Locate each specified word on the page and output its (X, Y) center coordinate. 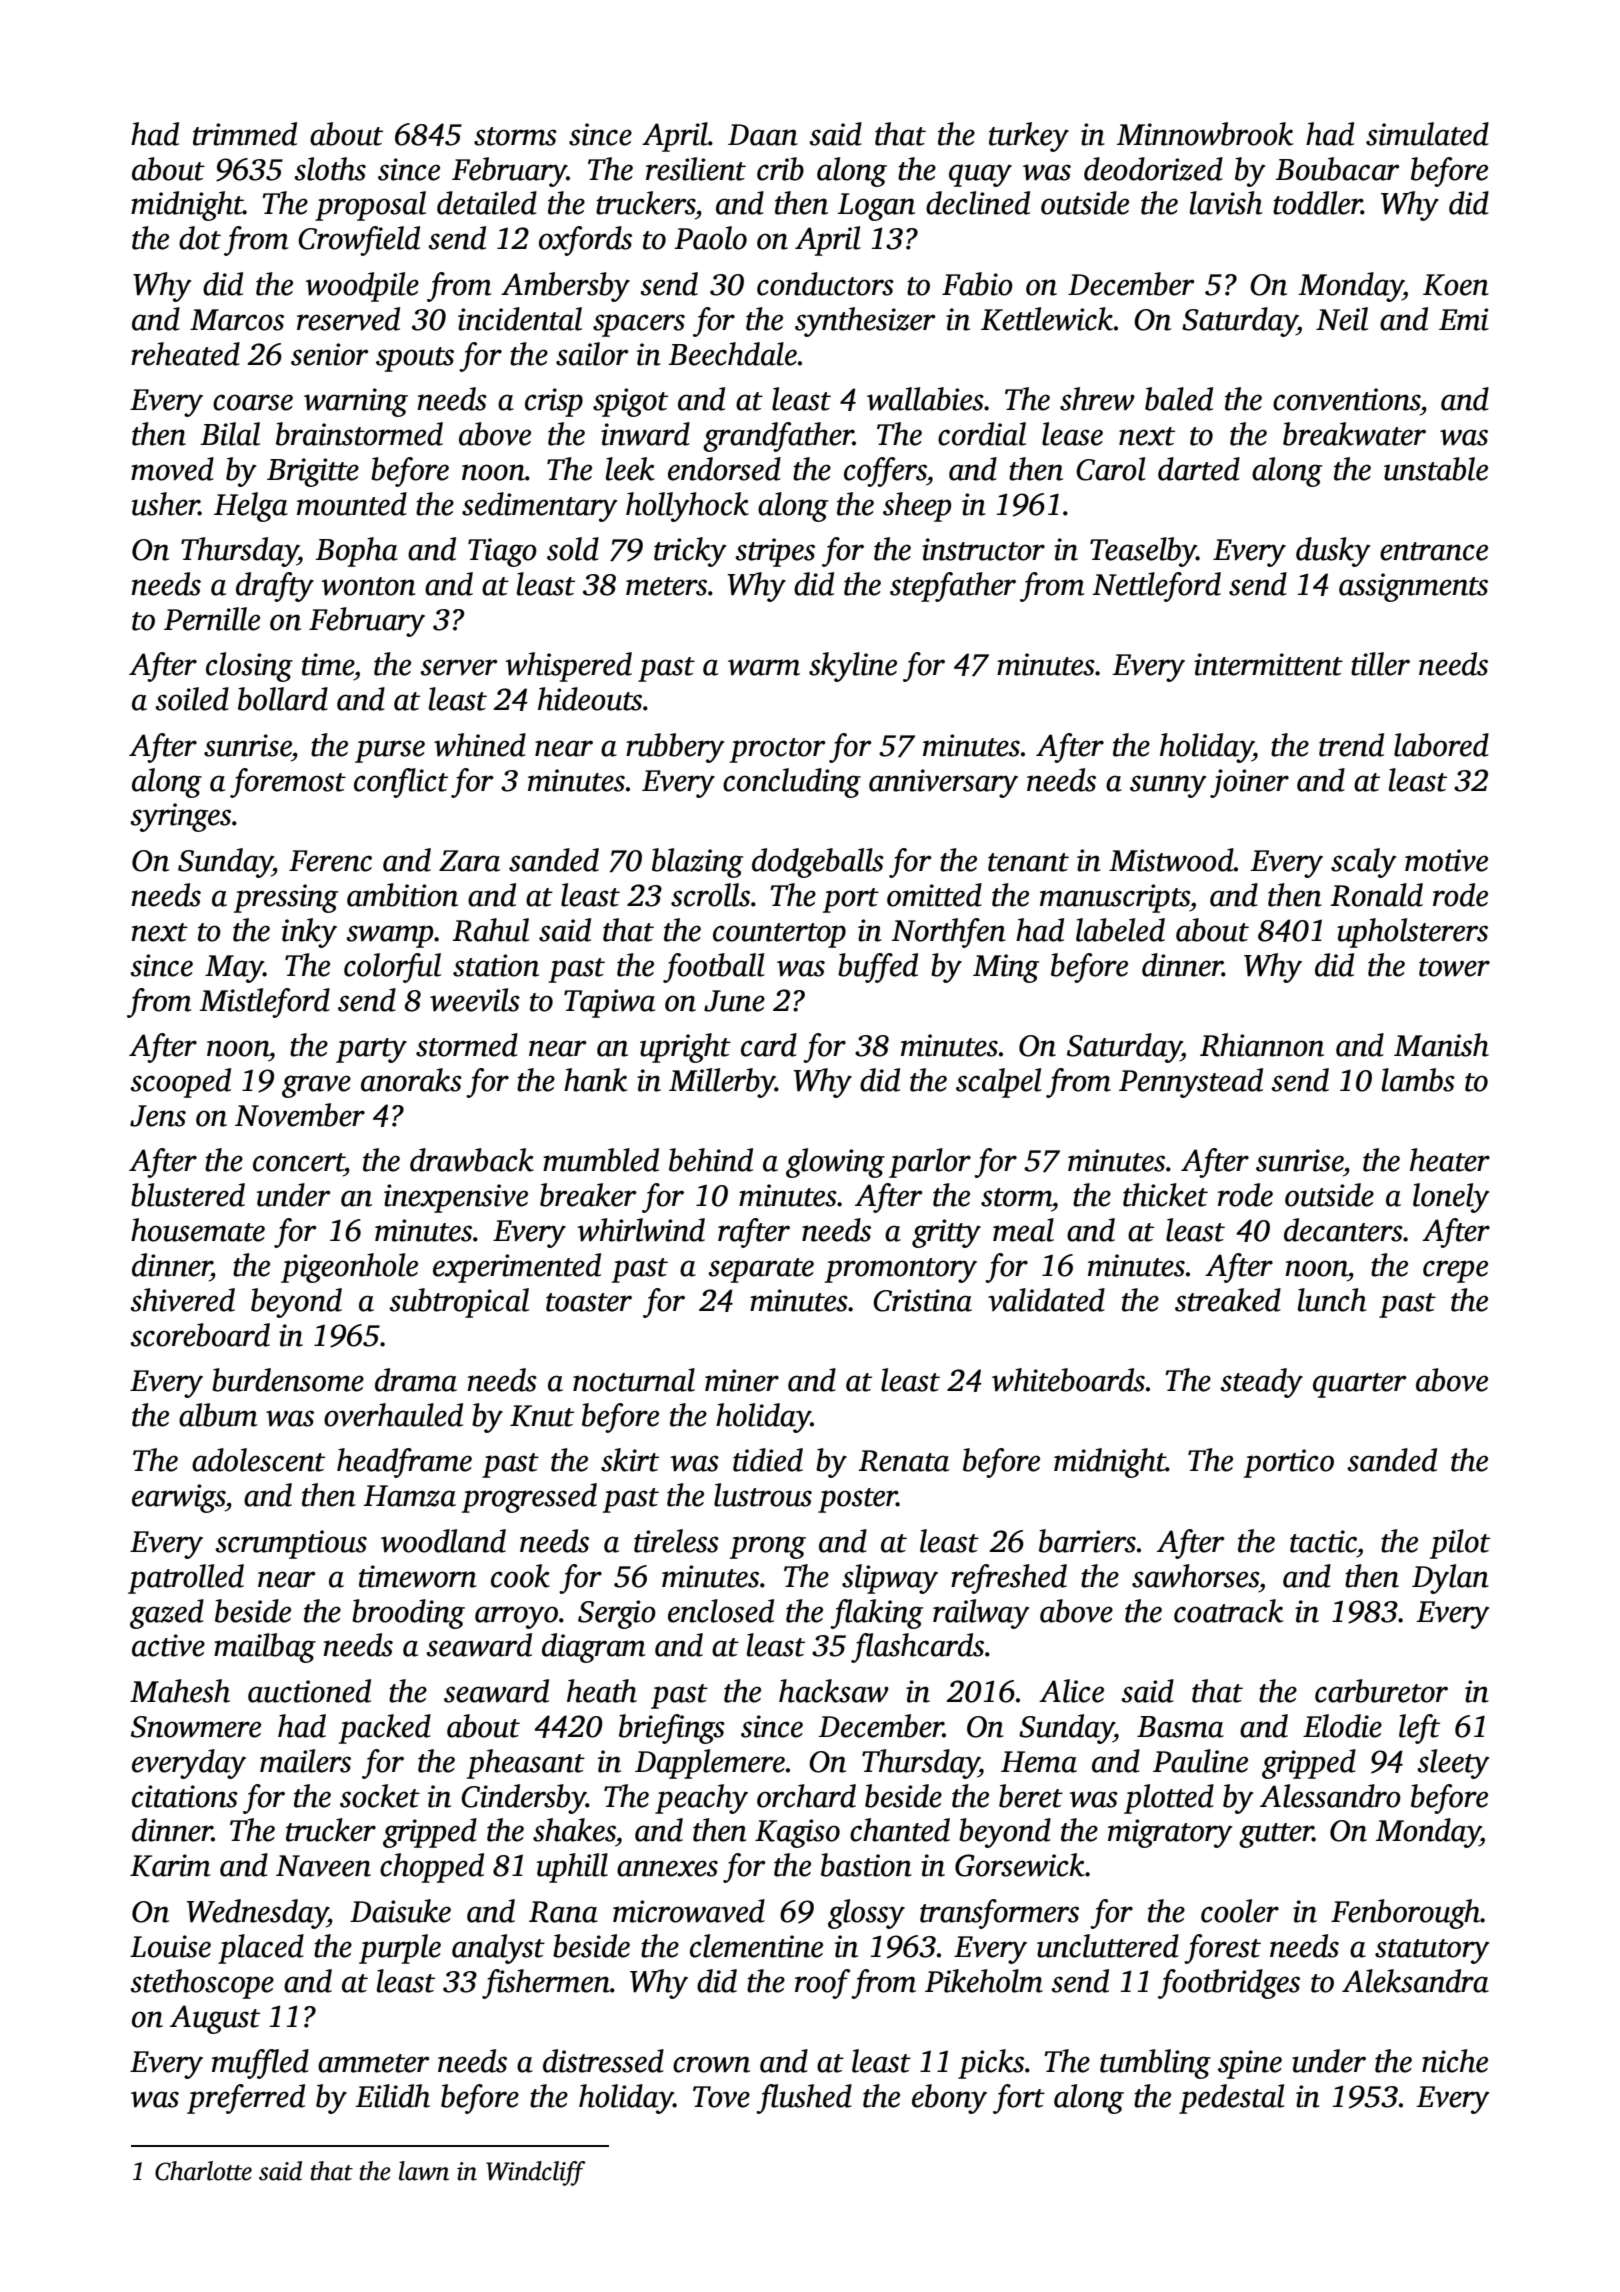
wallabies (925, 399)
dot (200, 238)
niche (1455, 2061)
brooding (408, 1614)
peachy (701, 1799)
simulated (1427, 134)
